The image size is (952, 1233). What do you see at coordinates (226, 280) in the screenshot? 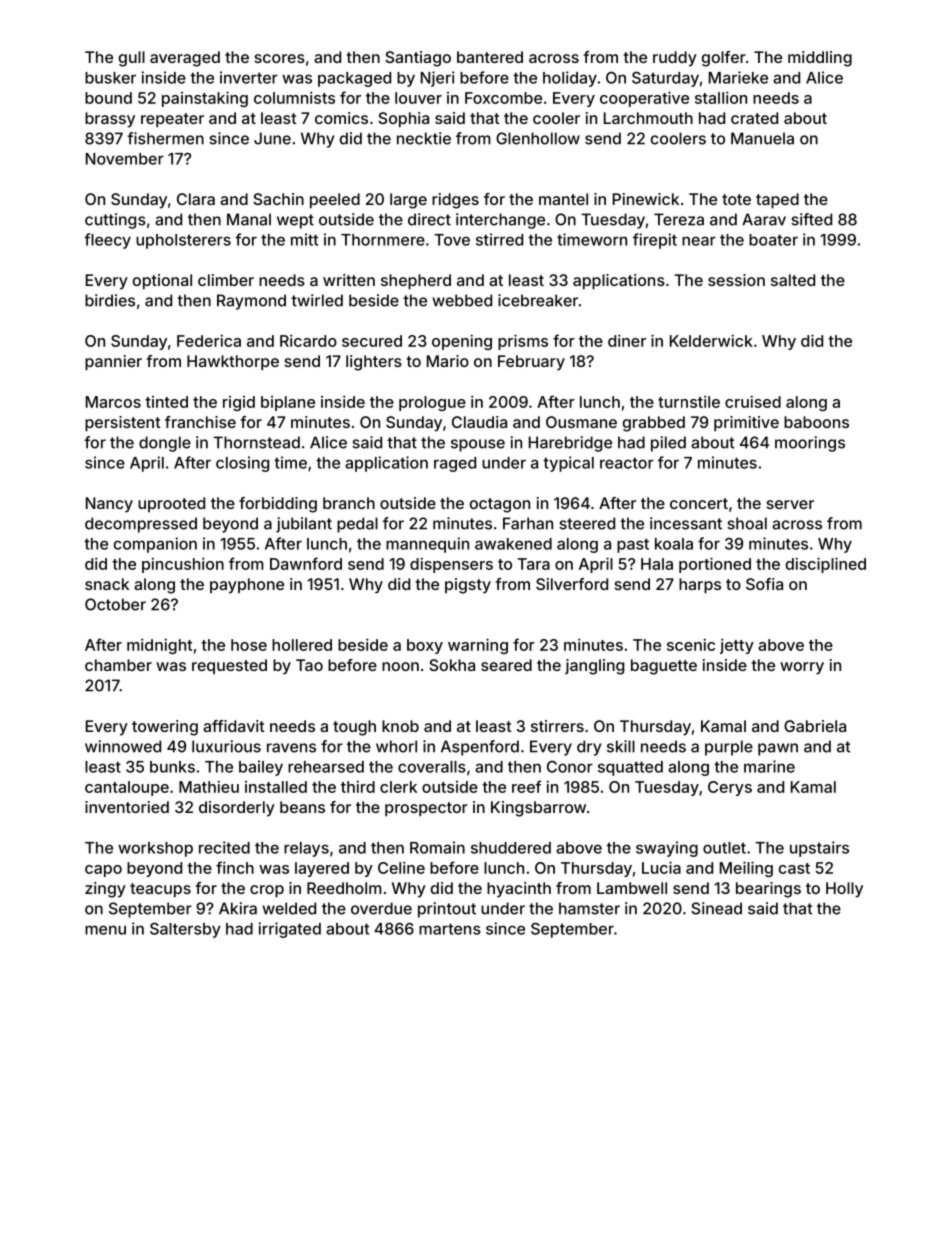
I see `climber` at bounding box center [226, 280].
